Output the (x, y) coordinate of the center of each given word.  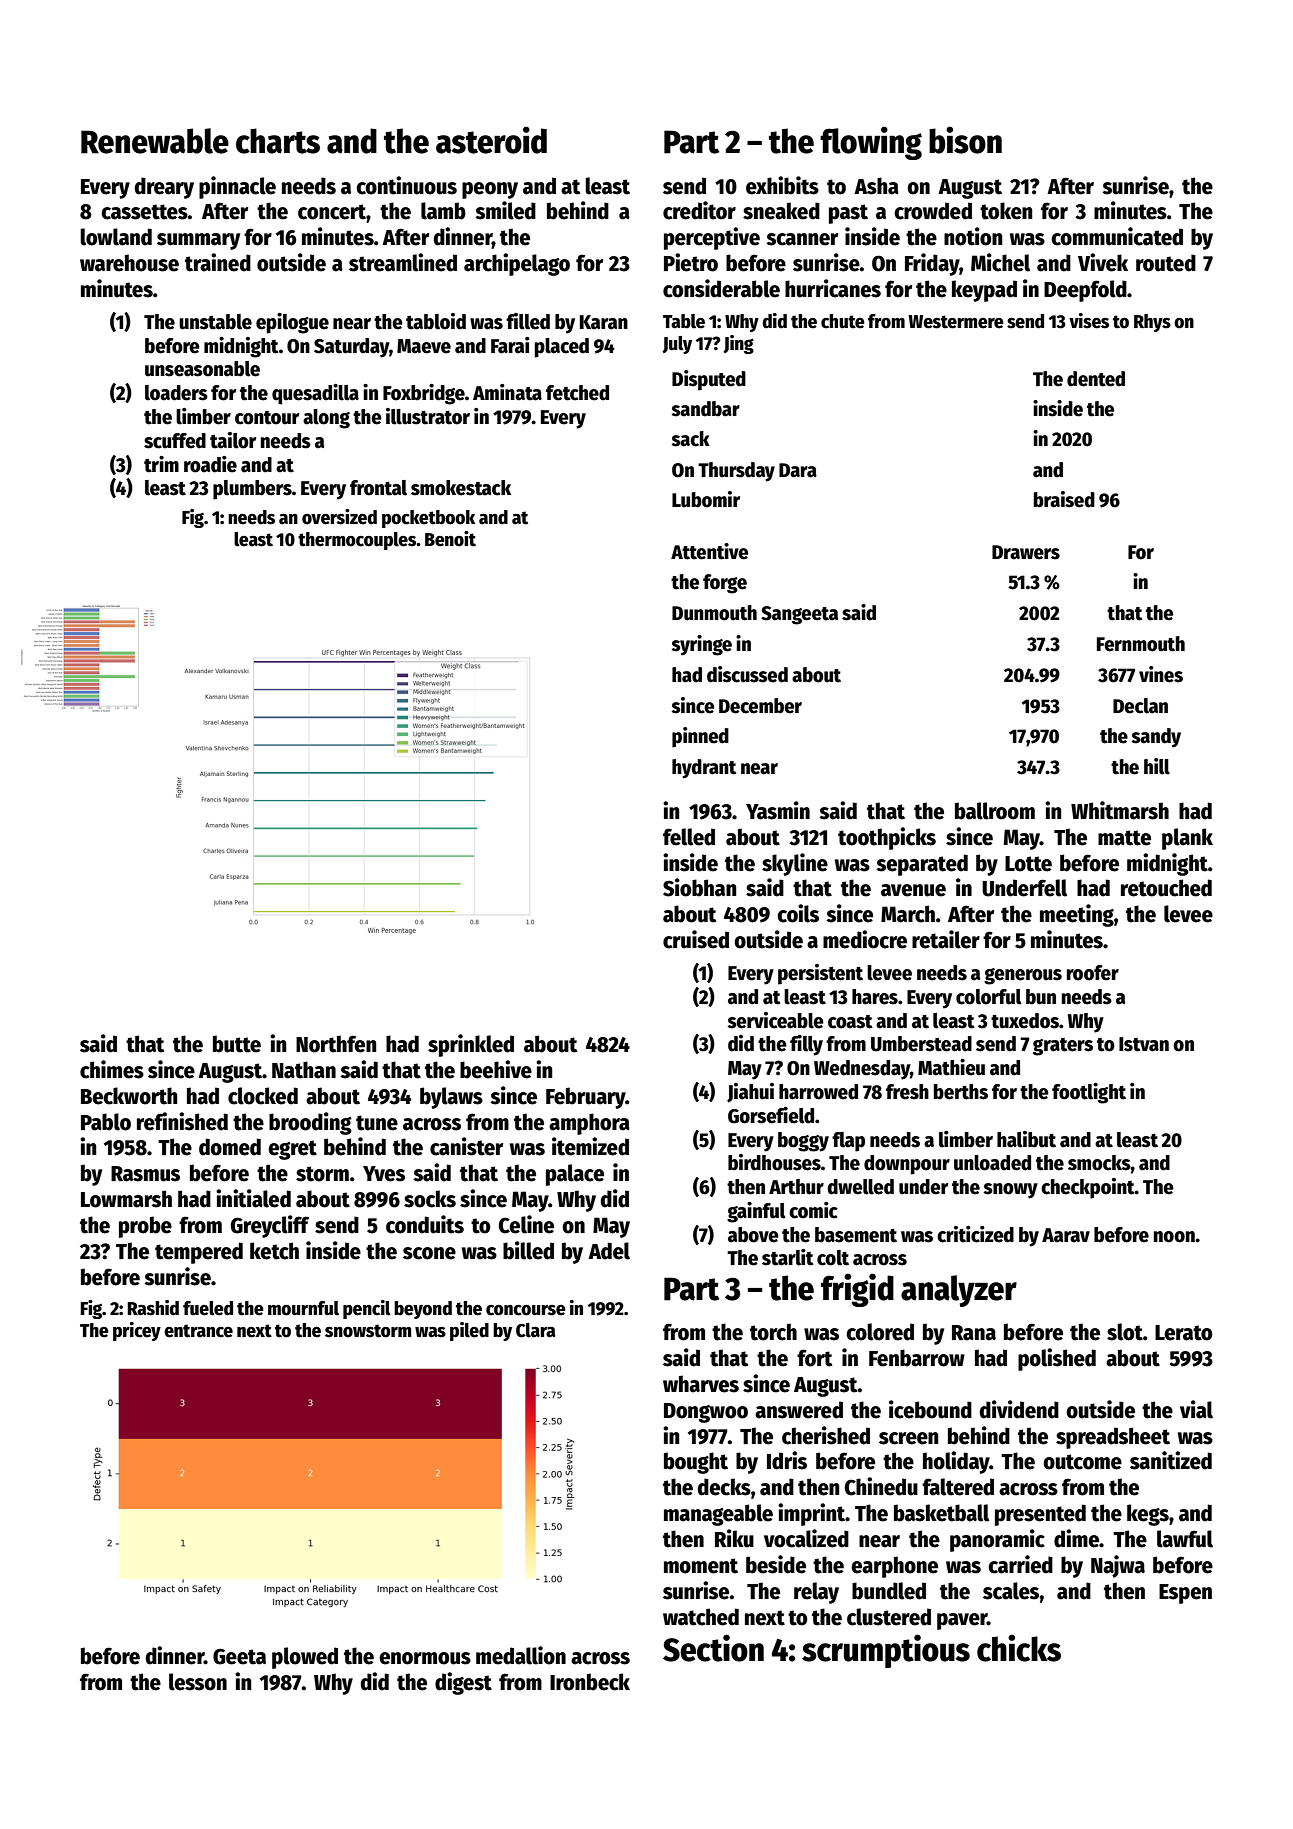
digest (463, 1683)
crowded (933, 211)
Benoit (450, 539)
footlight (1089, 1093)
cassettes (144, 212)
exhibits (782, 185)
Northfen (336, 1044)
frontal (378, 488)
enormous (425, 1658)
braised (1064, 499)
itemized (590, 1146)
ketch (274, 1251)
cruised (696, 939)
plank (1187, 839)
